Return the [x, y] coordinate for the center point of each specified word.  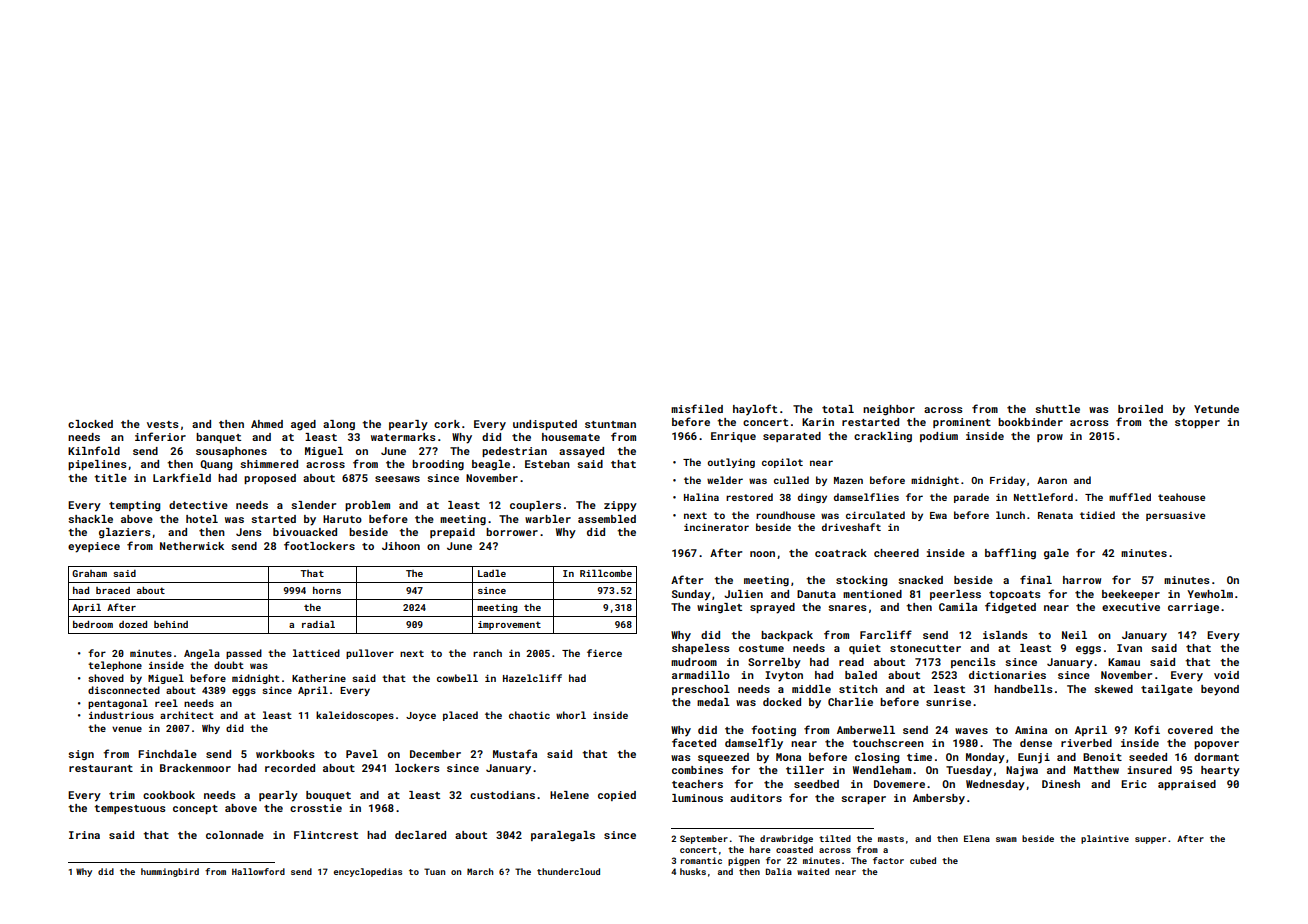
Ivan [1129, 648]
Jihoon [401, 546]
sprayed [772, 608]
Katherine [319, 678]
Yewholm [1210, 594]
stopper [1197, 423]
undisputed [545, 425]
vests [163, 424]
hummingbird [170, 872]
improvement [509, 625]
